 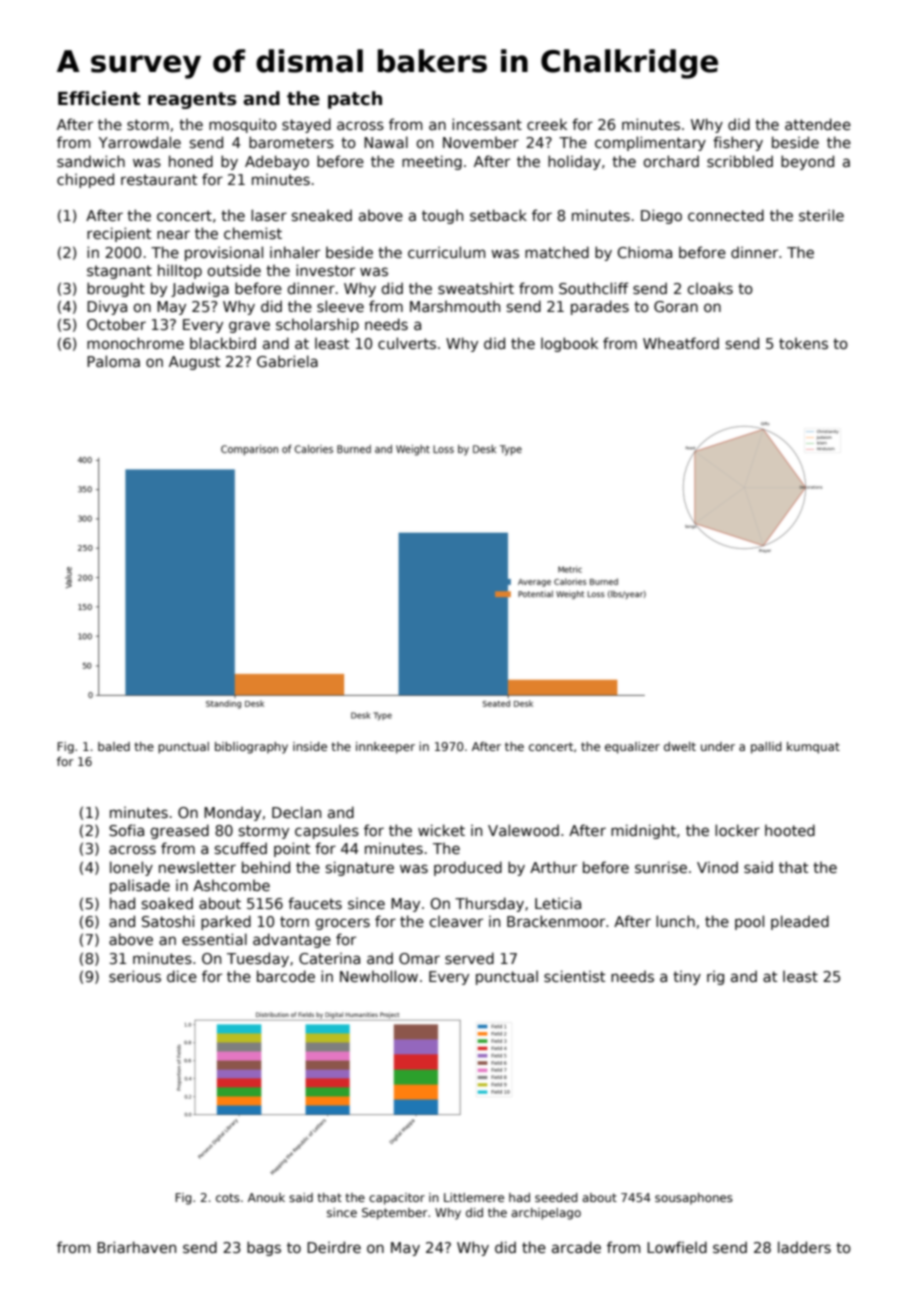 I want to click on Satoshi, so click(x=168, y=921).
